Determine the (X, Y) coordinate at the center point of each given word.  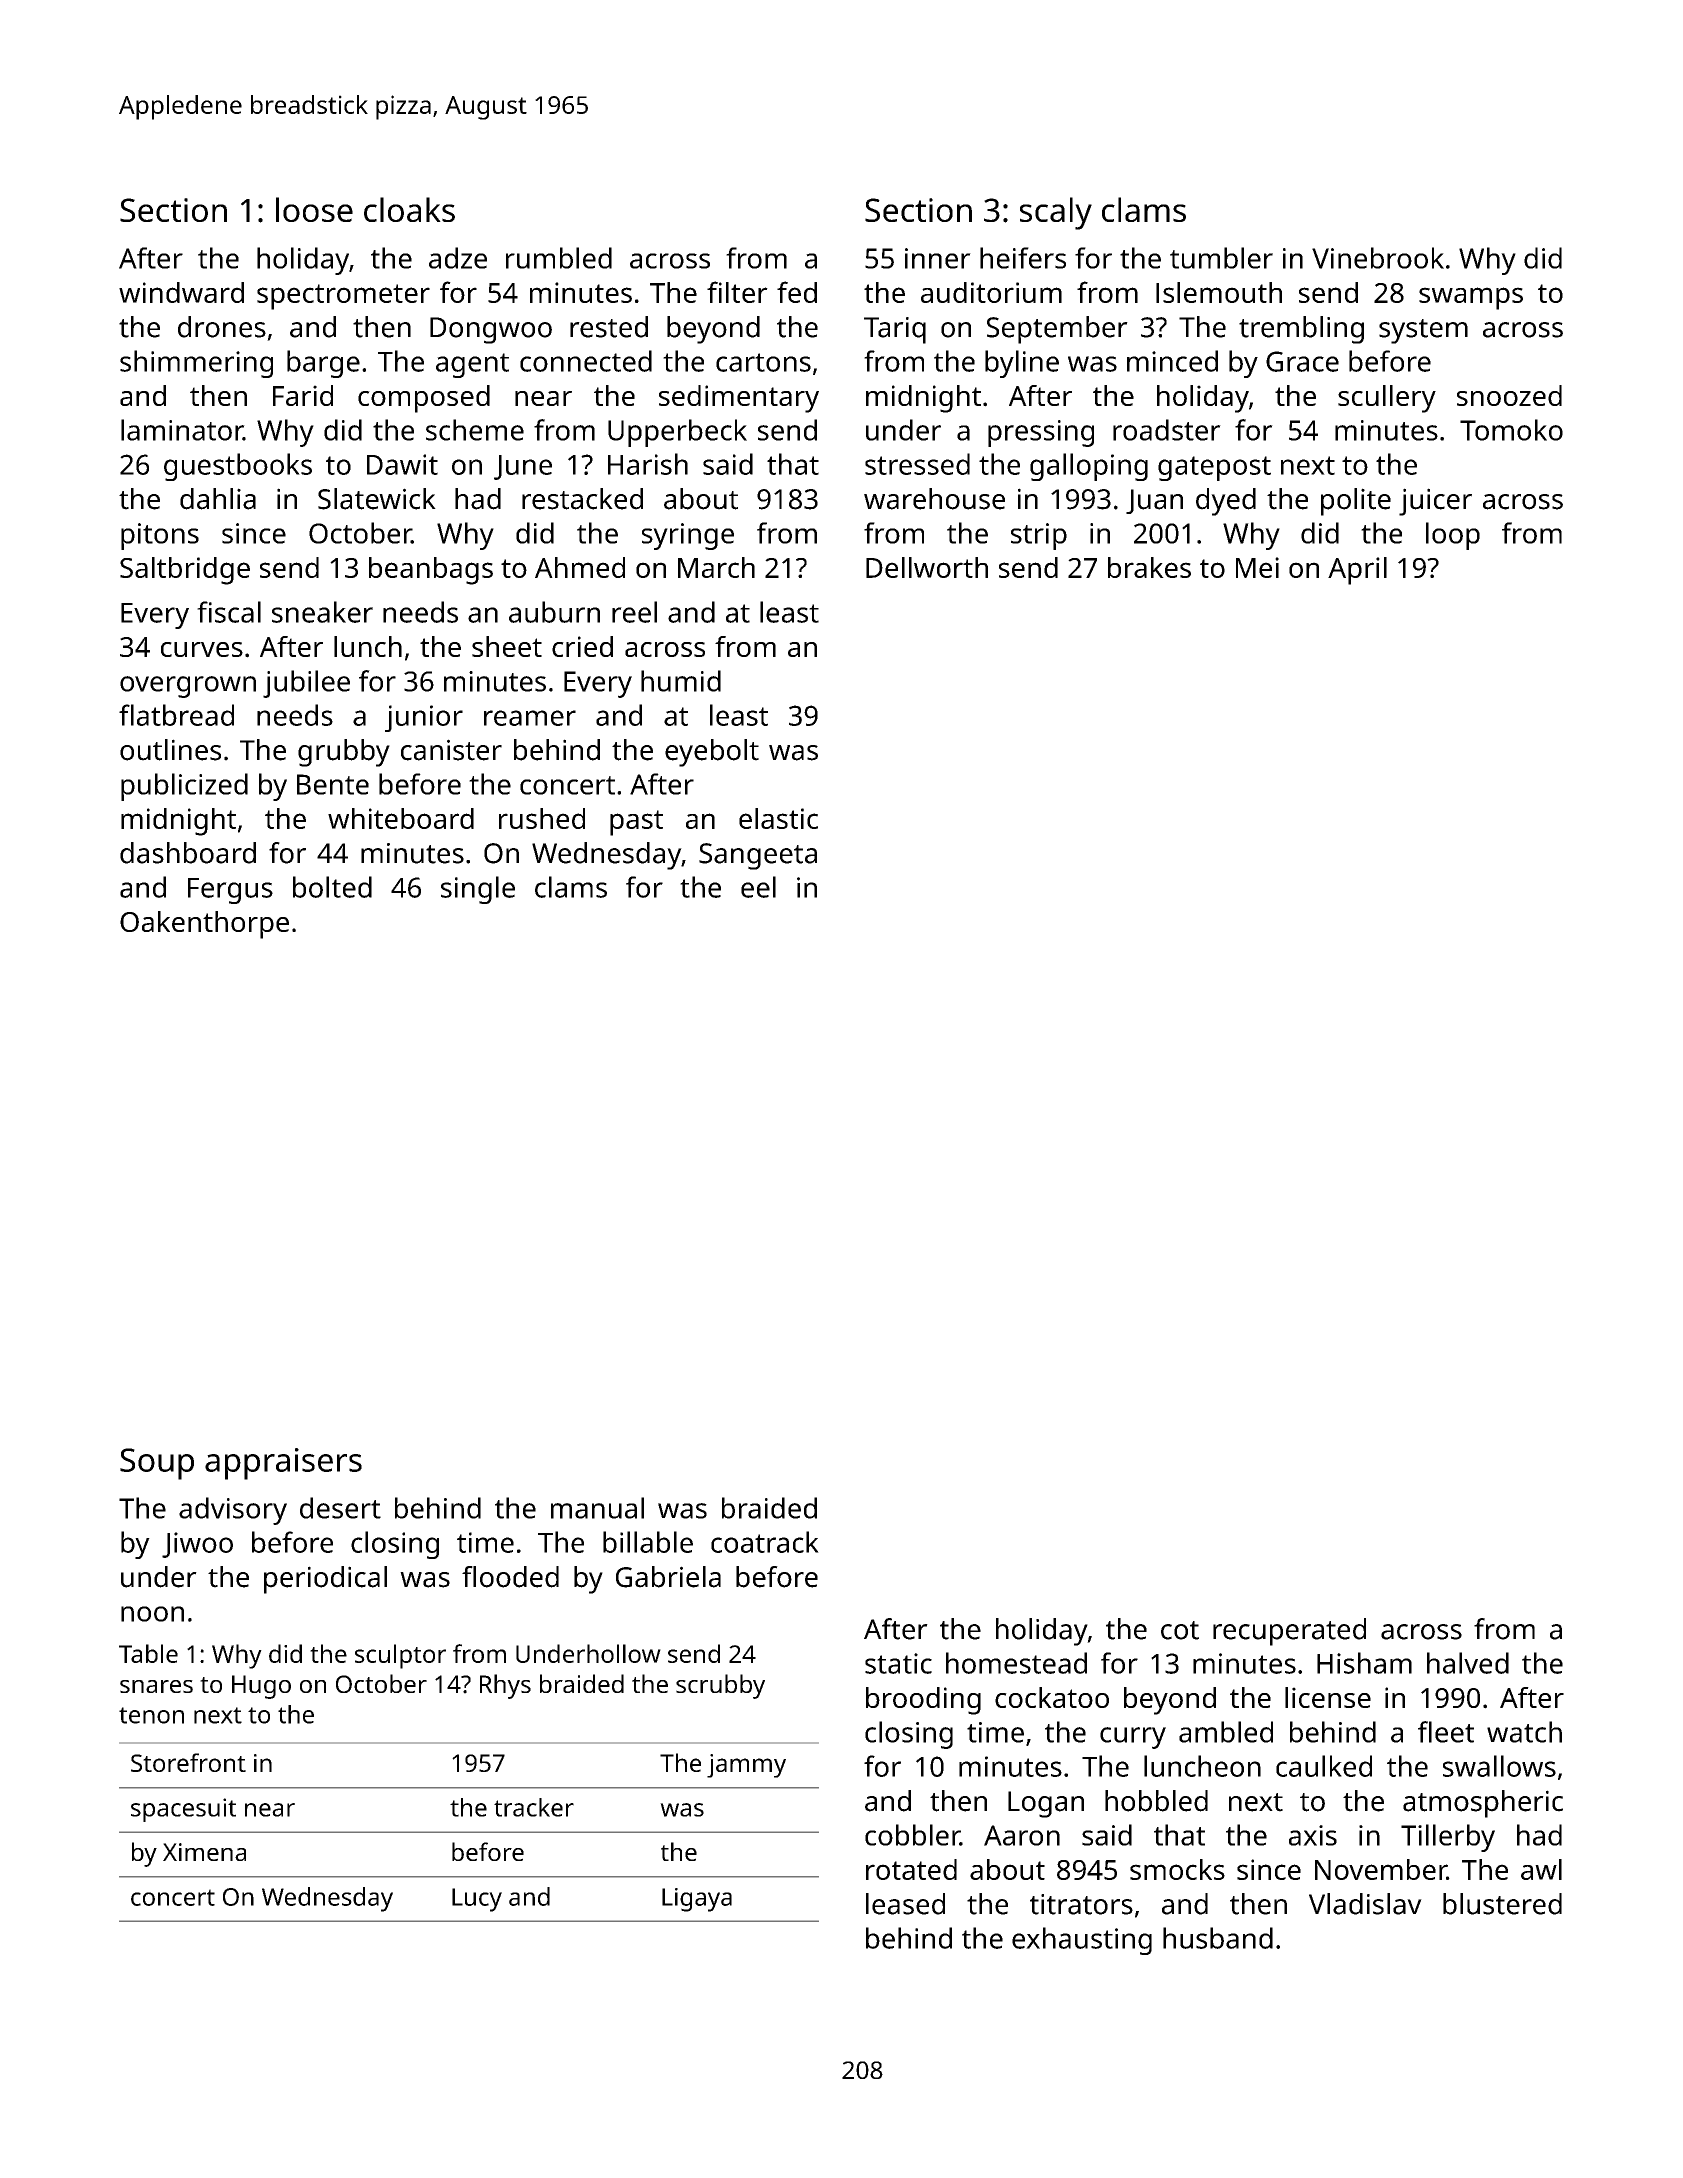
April (1357, 571)
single (478, 890)
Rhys (505, 1686)
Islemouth (1219, 292)
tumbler (1221, 258)
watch (1524, 1732)
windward (181, 292)
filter (737, 292)
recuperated (1289, 1632)
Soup (157, 1464)
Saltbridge (185, 571)
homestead (1016, 1663)
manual (597, 1508)
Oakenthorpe (204, 925)
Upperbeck (677, 433)
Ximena (204, 1852)
